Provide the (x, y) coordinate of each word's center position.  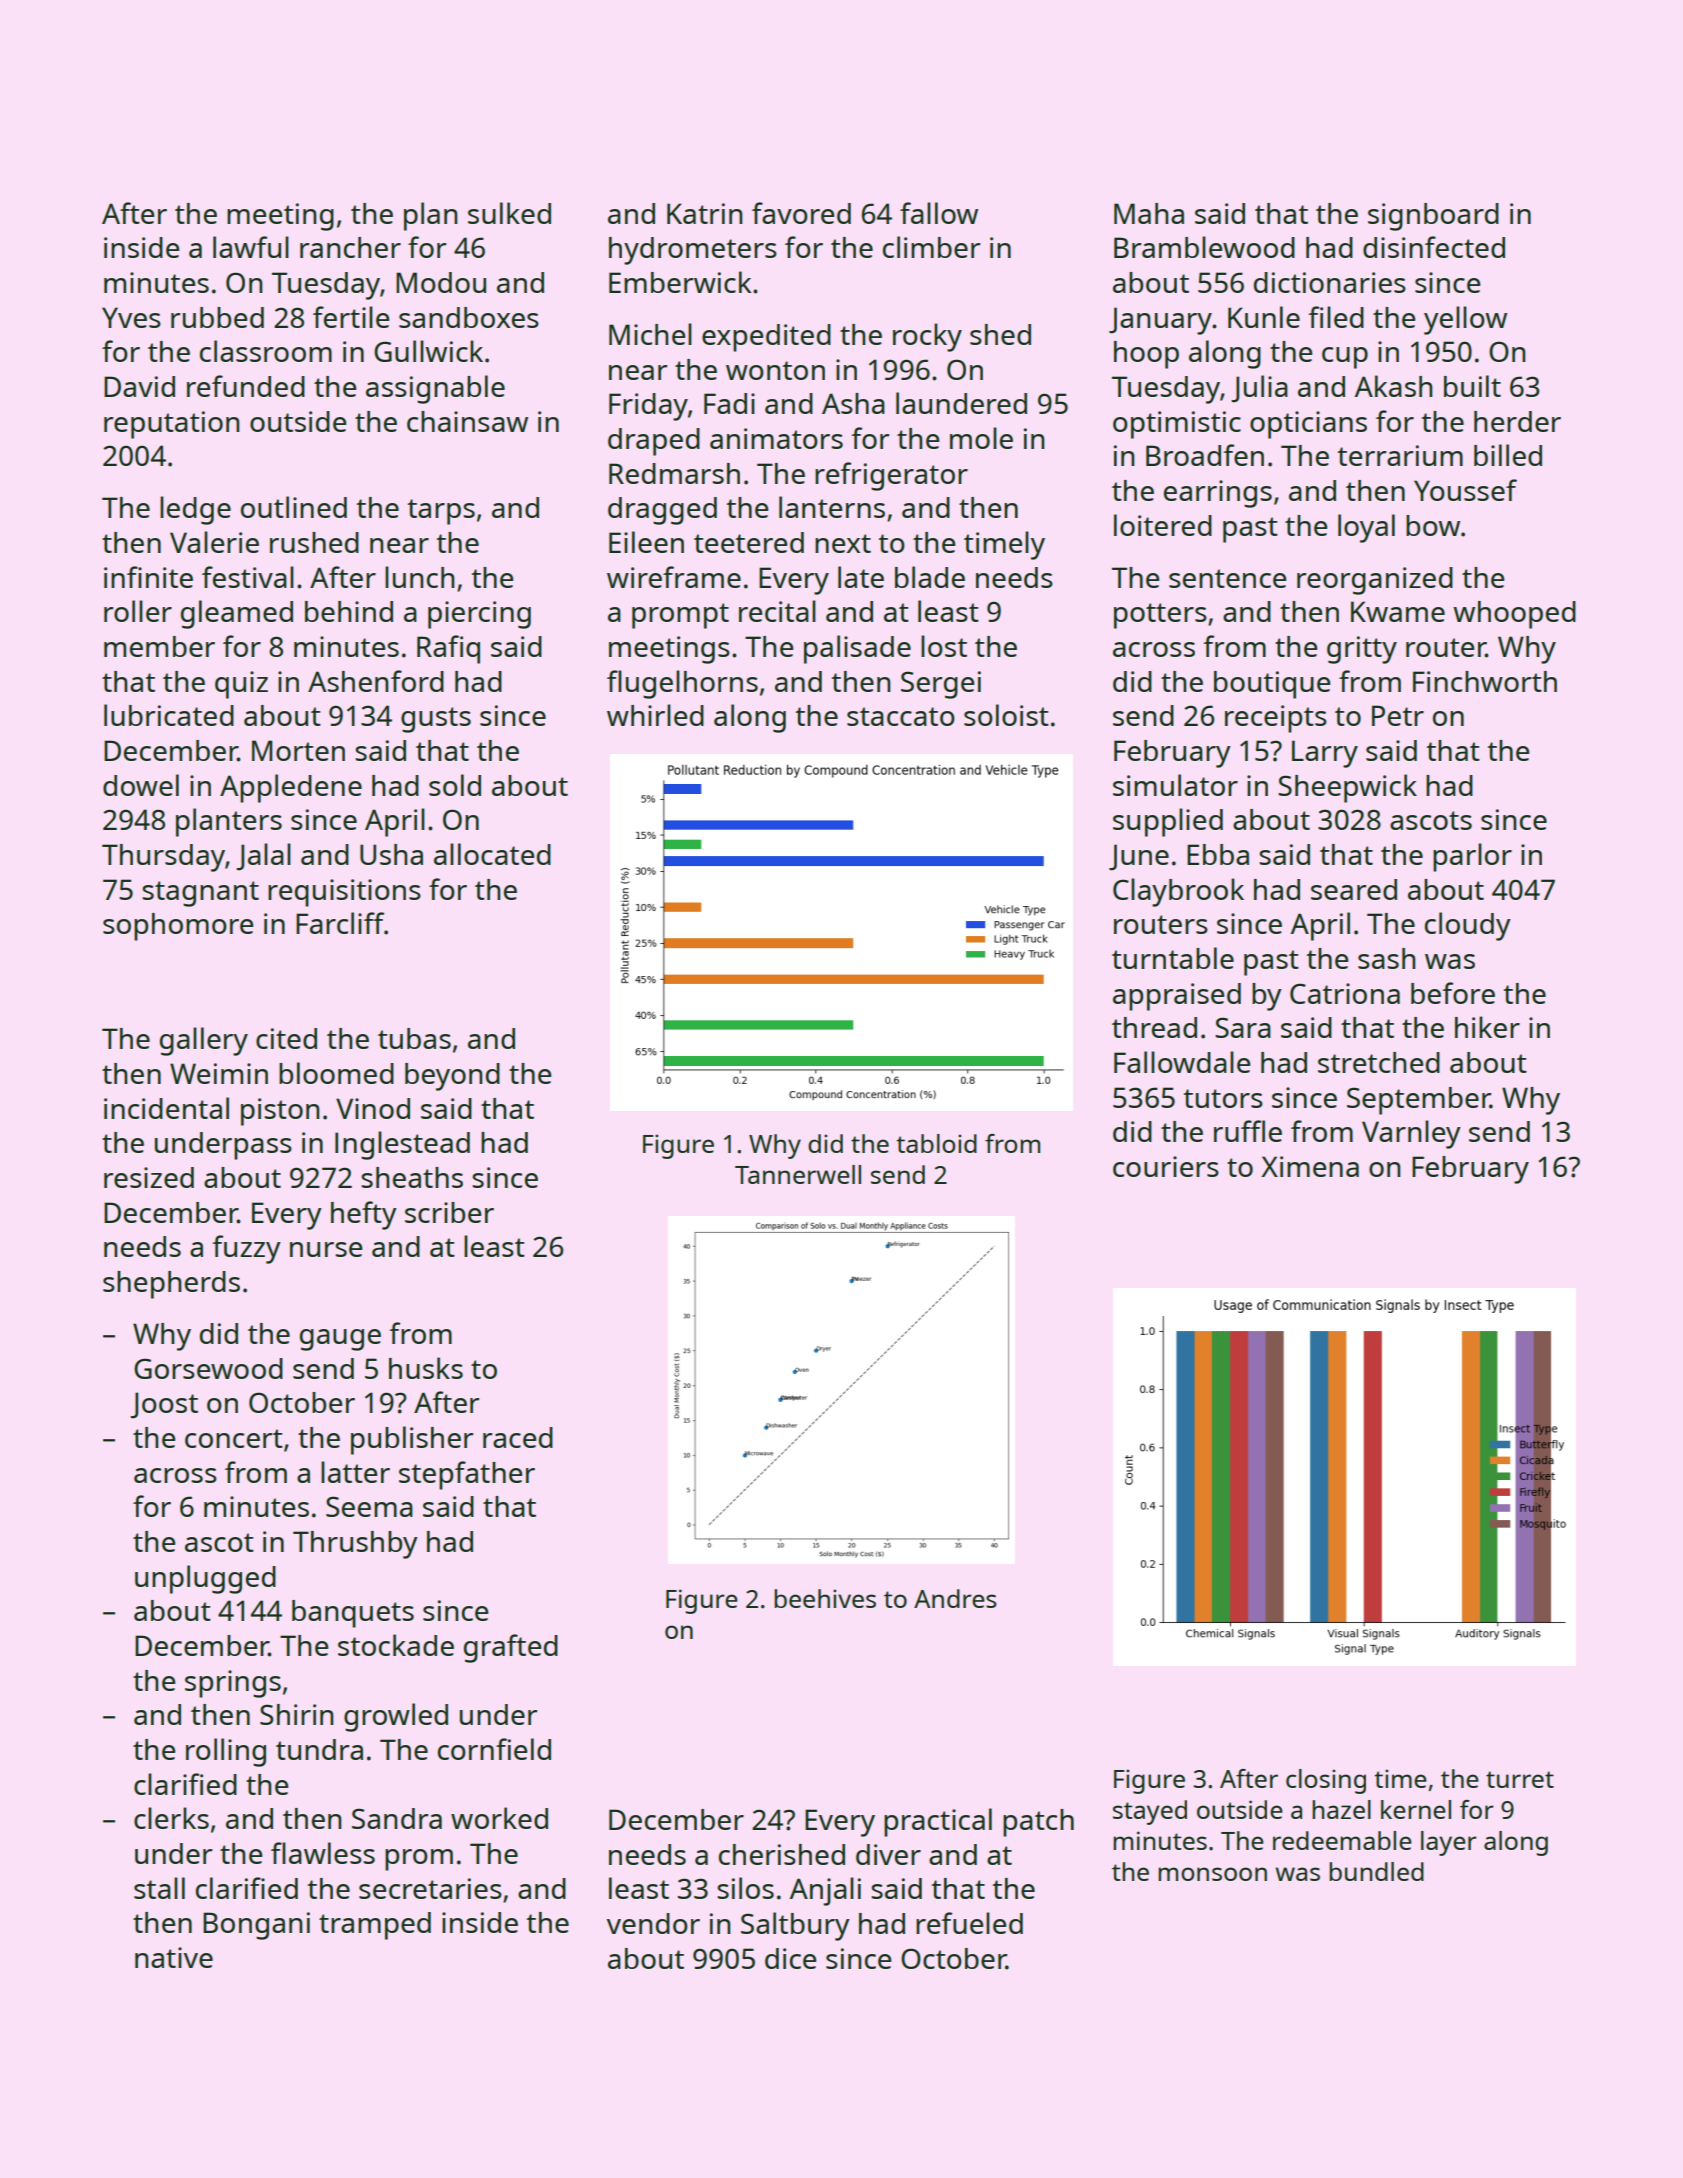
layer (1449, 1843)
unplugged (205, 1579)
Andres (955, 1598)
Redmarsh (674, 473)
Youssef (1465, 490)
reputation (172, 425)
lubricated (169, 715)
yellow (1465, 320)
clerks (171, 1818)
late (861, 577)
